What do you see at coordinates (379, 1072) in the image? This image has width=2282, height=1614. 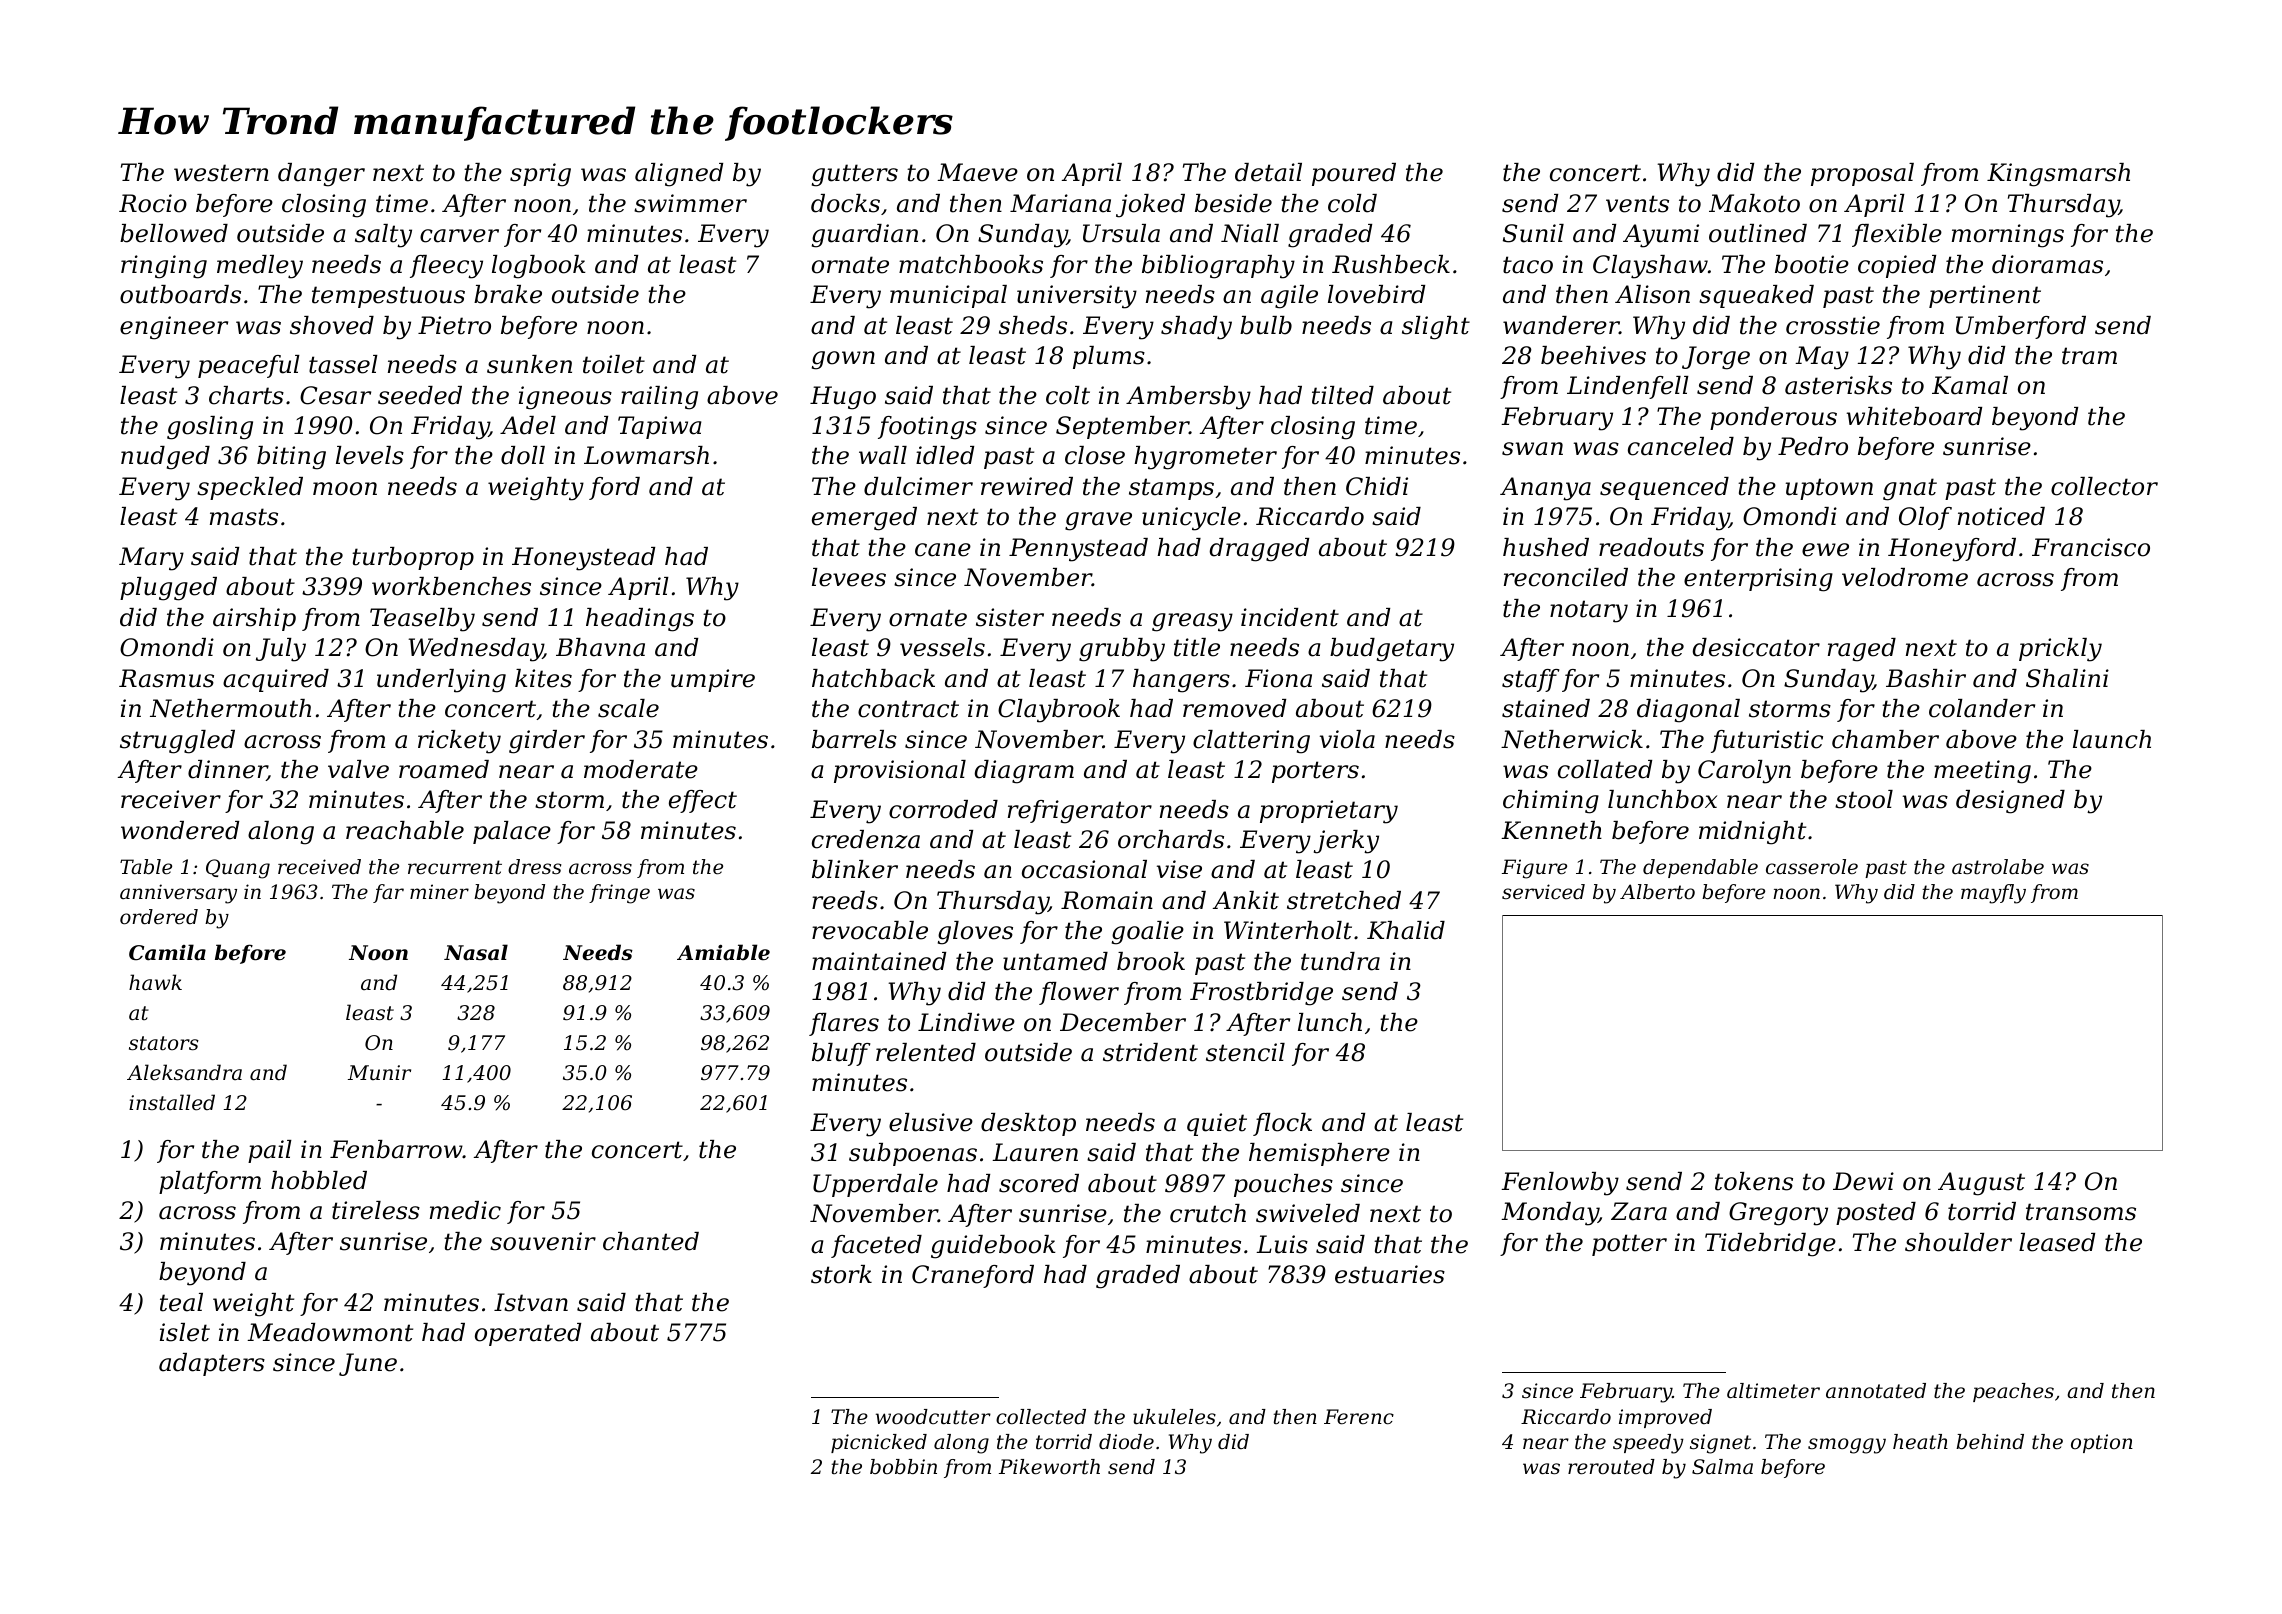 I see `Munir` at bounding box center [379, 1072].
